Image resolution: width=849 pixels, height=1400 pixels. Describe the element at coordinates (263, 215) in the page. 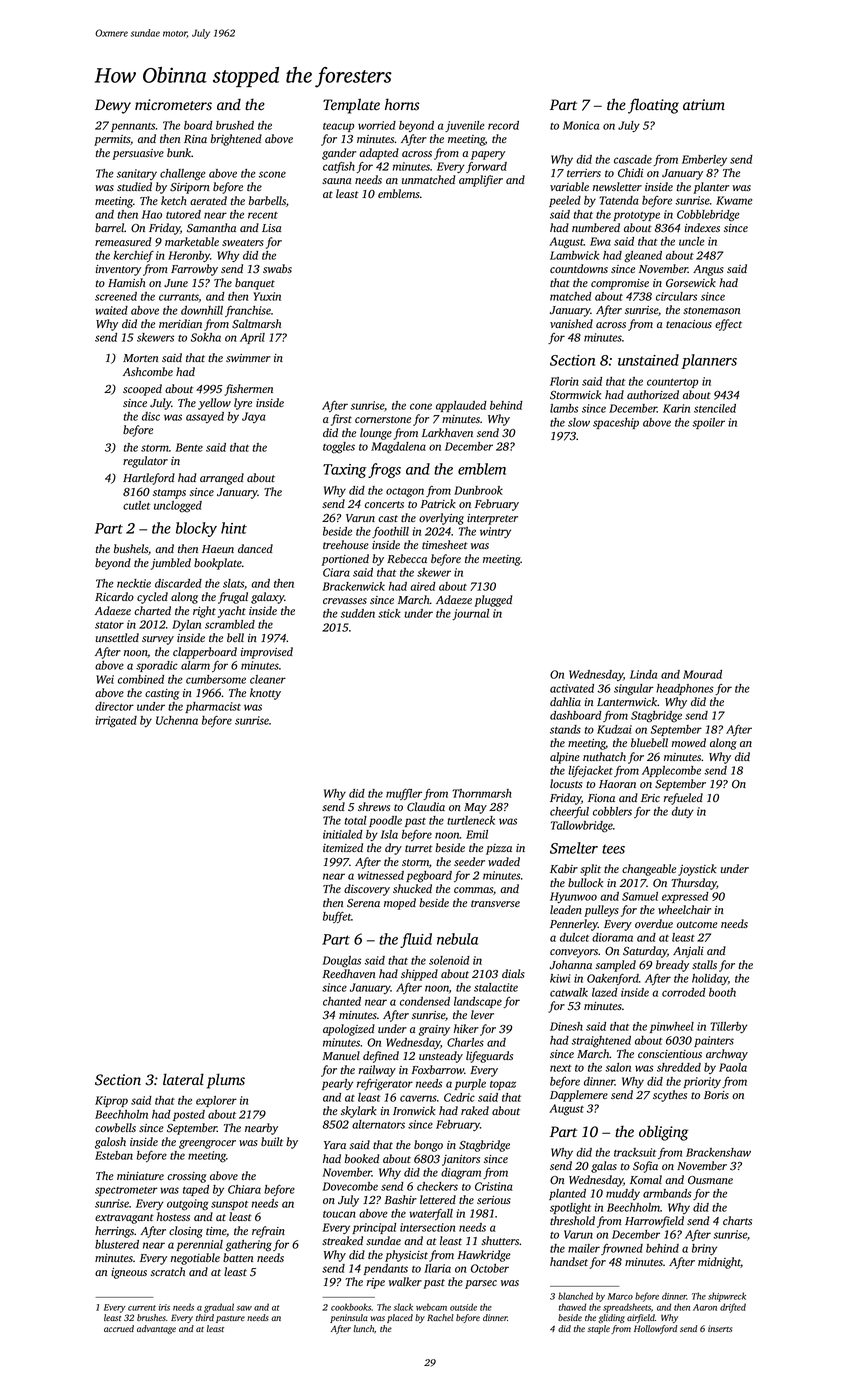

I see `recent` at that location.
